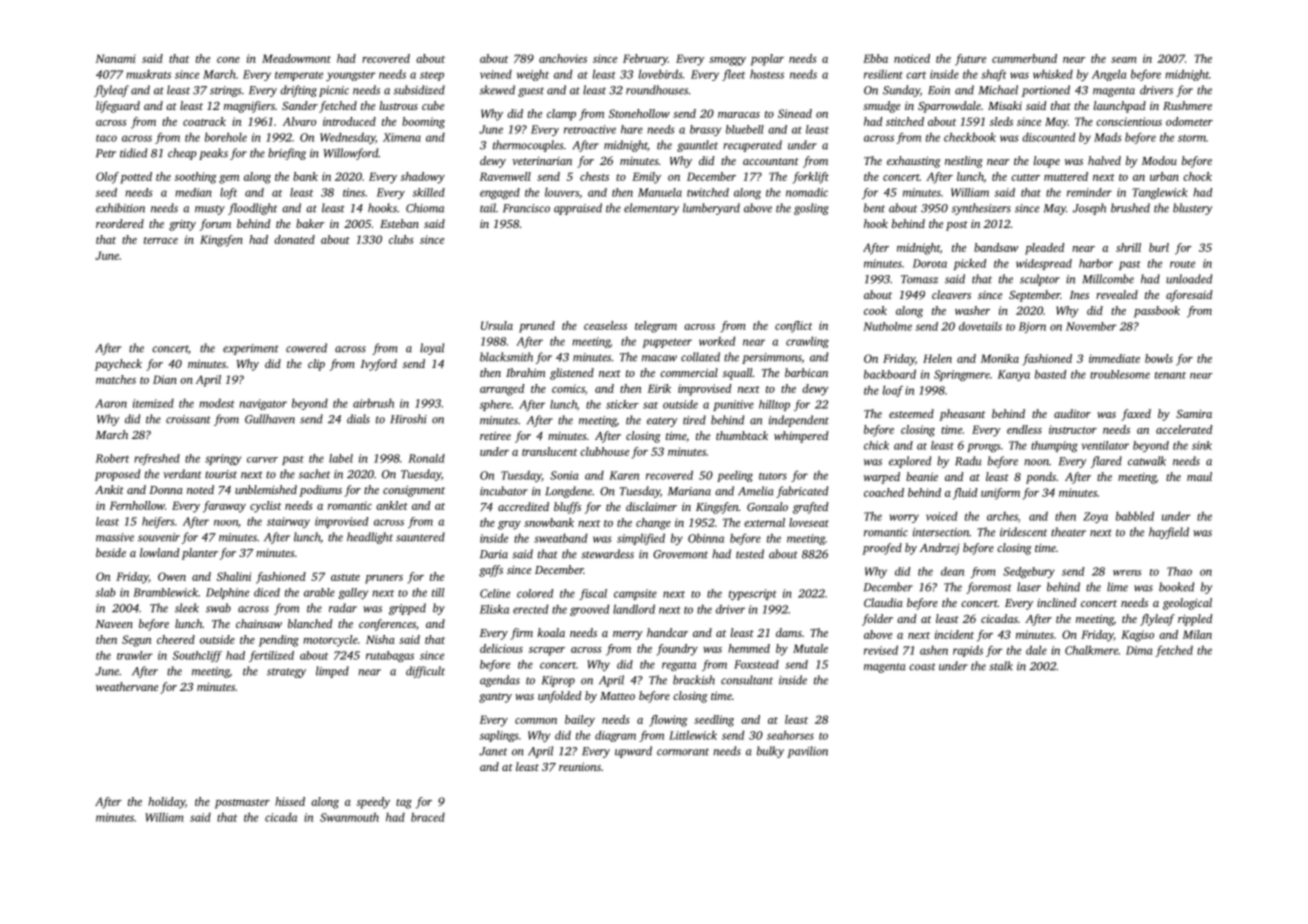 This screenshot has height=924, width=1308. What do you see at coordinates (770, 752) in the screenshot?
I see `bulky` at bounding box center [770, 752].
